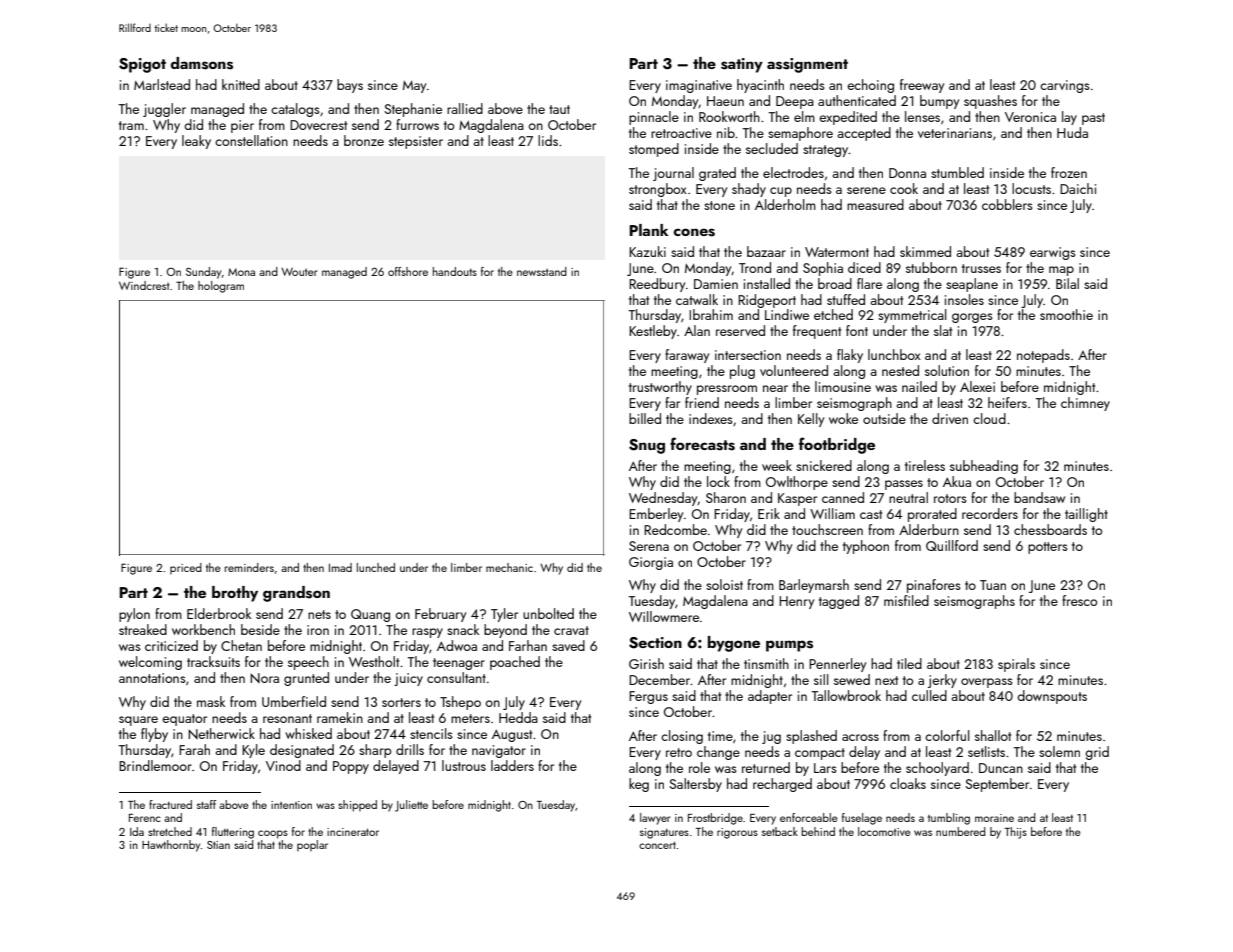  What do you see at coordinates (1016, 833) in the screenshot?
I see `Thijs` at bounding box center [1016, 833].
